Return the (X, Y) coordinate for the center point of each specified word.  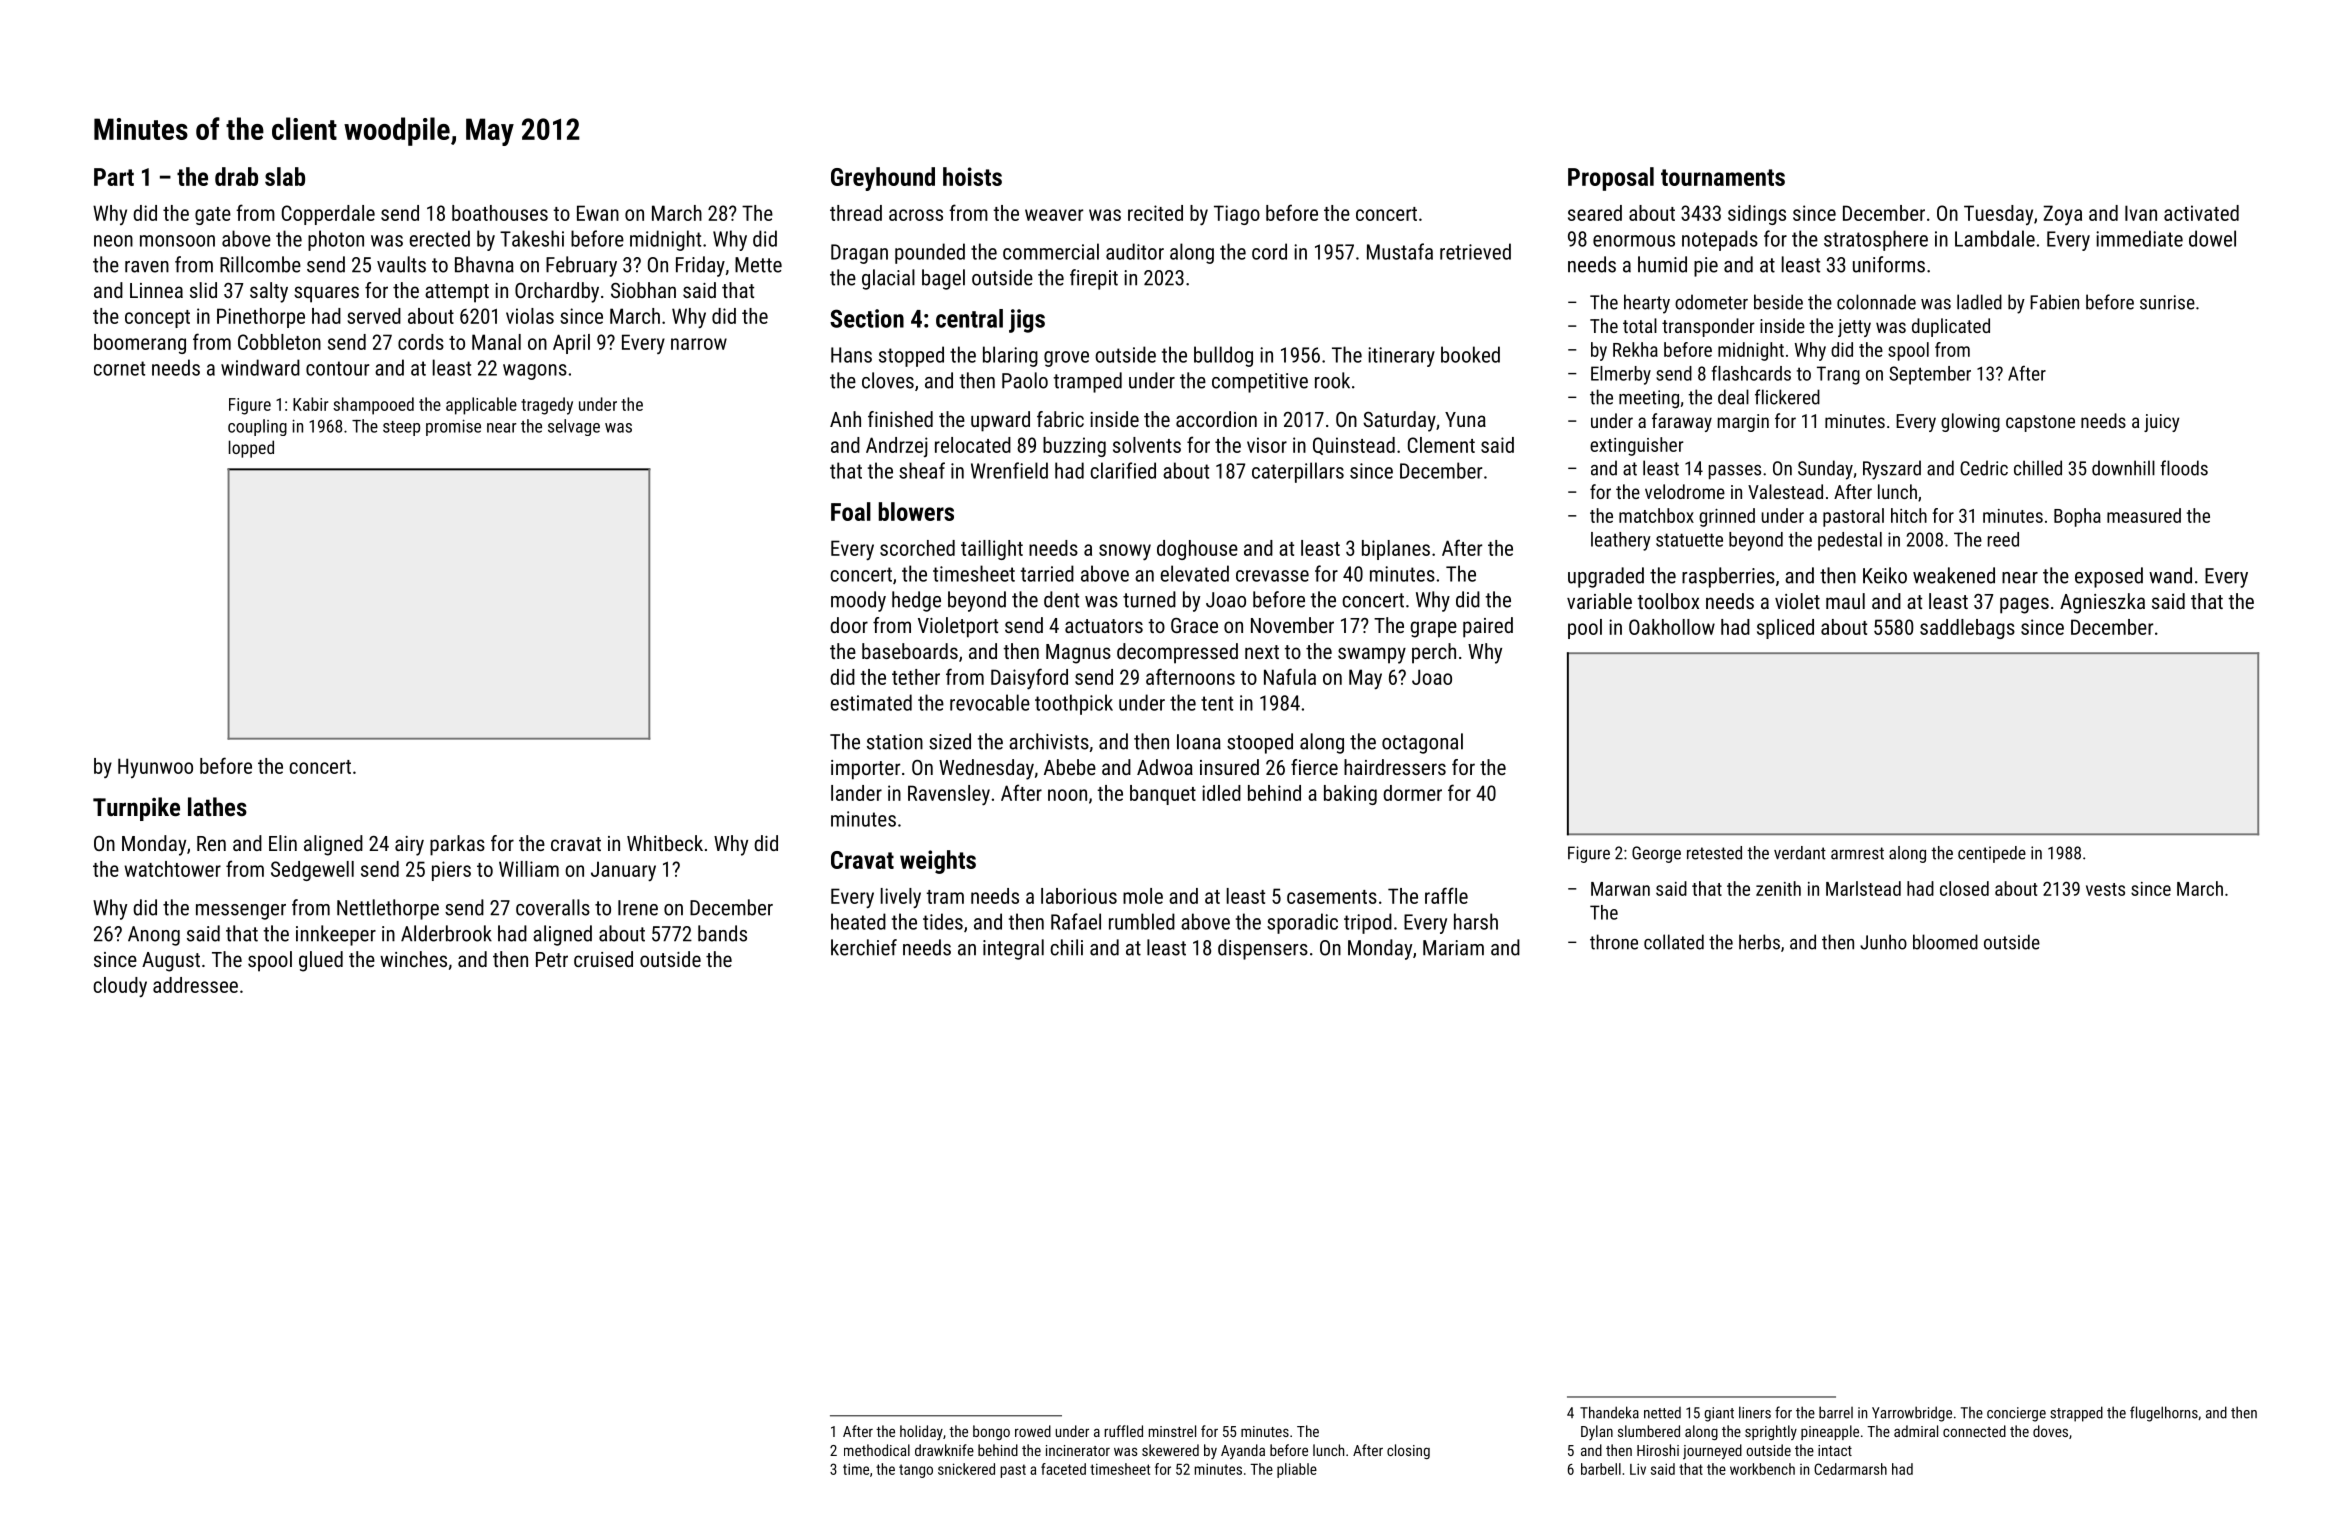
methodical (877, 1450)
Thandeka (1609, 1412)
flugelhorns (2164, 1414)
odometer (1711, 302)
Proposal (1611, 179)
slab (285, 176)
